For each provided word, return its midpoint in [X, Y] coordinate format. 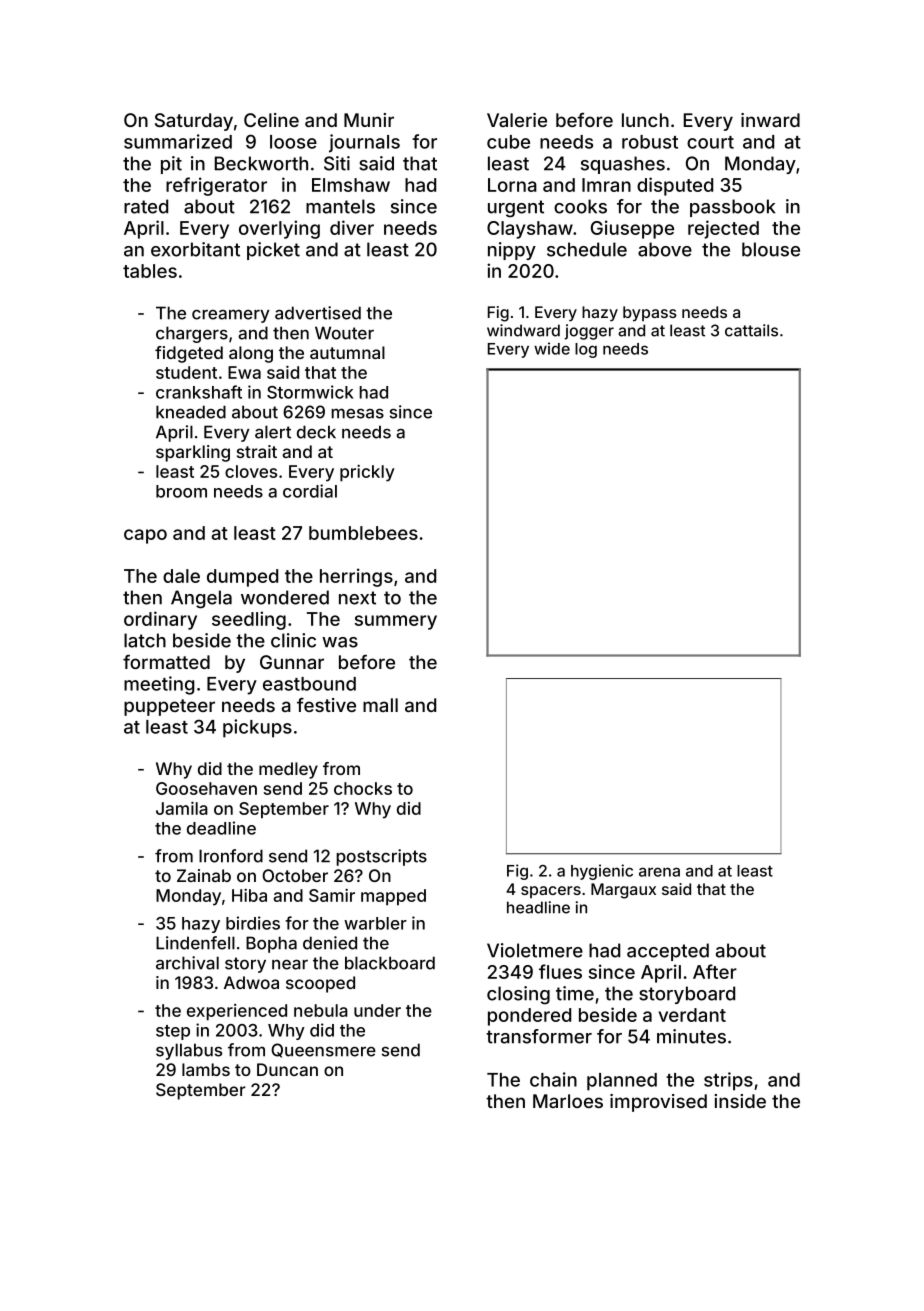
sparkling [193, 453]
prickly [367, 473]
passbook [732, 208]
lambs [206, 1069]
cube [508, 142]
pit [171, 165]
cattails [751, 330]
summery [396, 622]
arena [659, 872]
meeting [159, 685]
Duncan [287, 1069]
